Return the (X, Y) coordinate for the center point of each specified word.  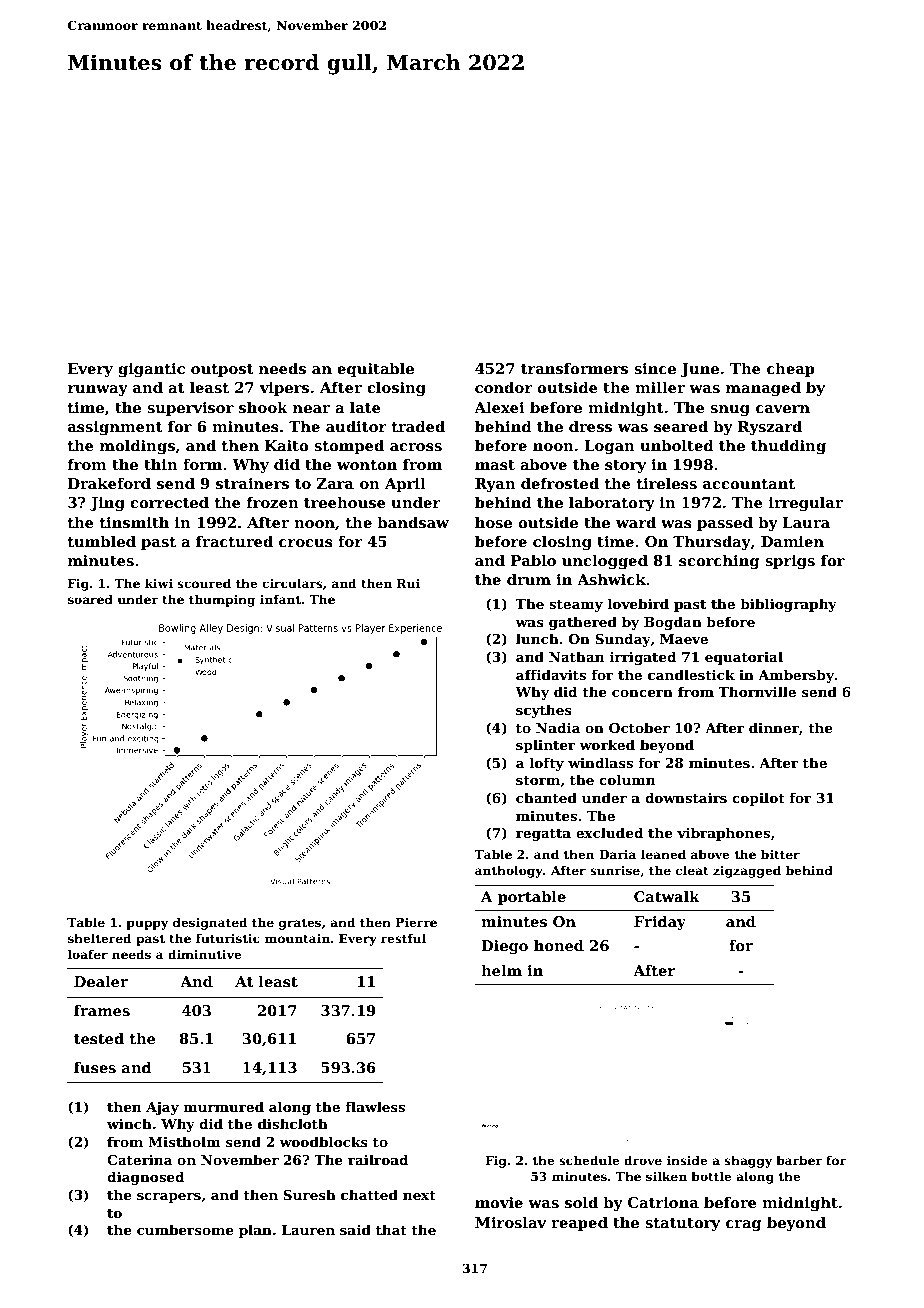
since (655, 368)
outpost (222, 370)
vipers (284, 389)
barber (799, 1160)
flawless (375, 1106)
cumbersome (185, 1229)
